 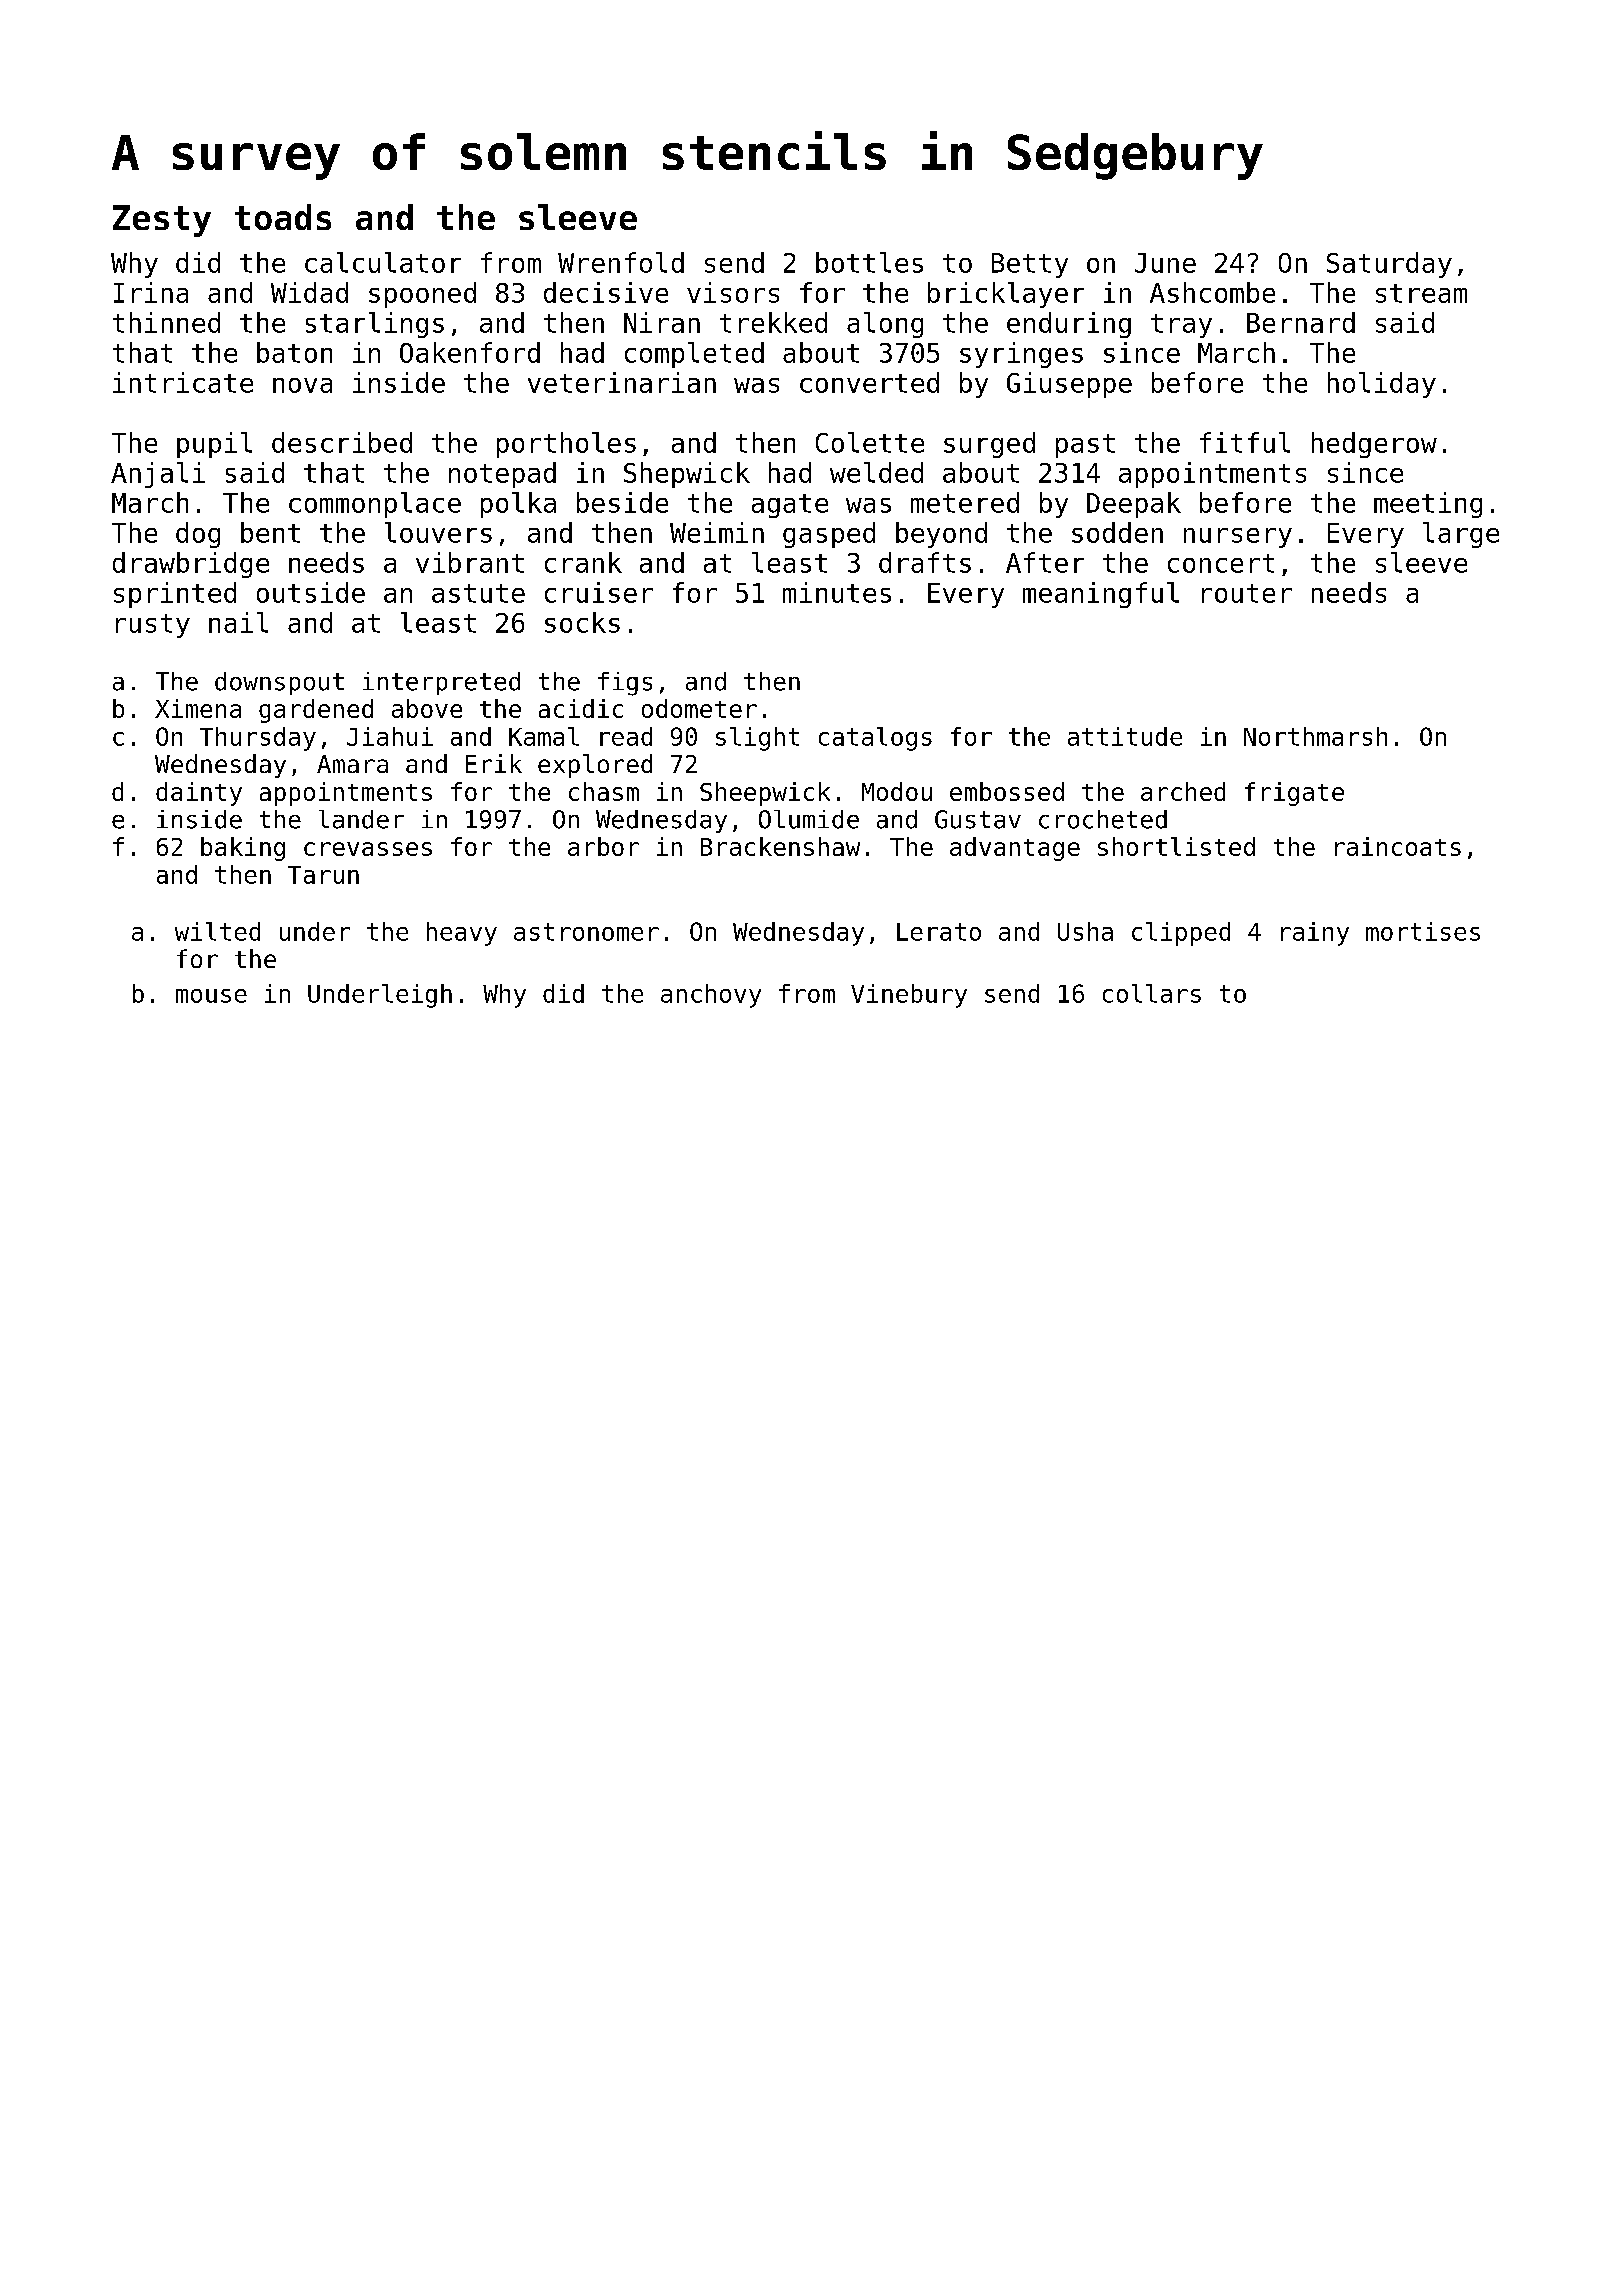 What do you see at coordinates (211, 996) in the document?
I see `mouse` at bounding box center [211, 996].
